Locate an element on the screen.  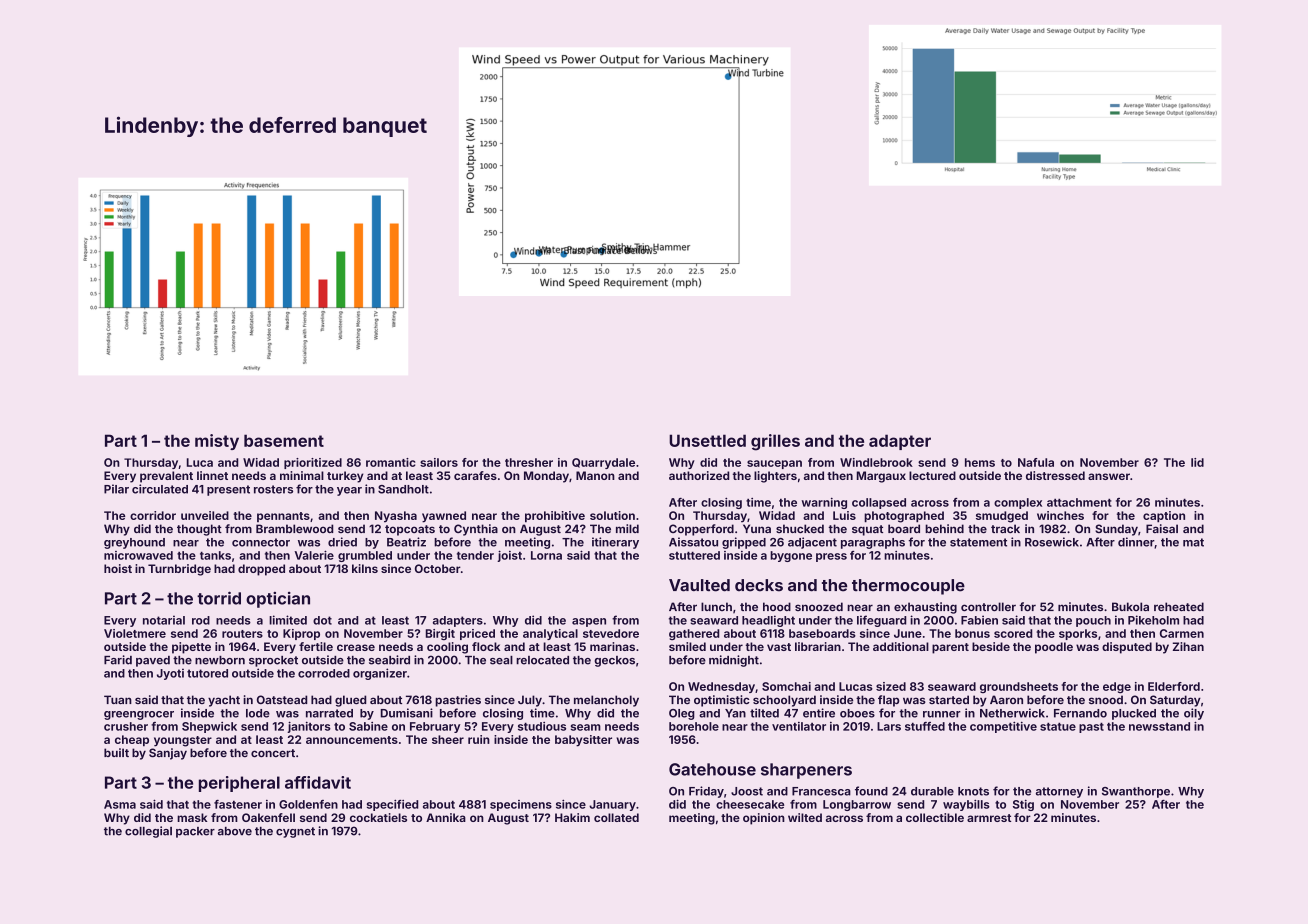
Oatstead is located at coordinates (282, 699).
